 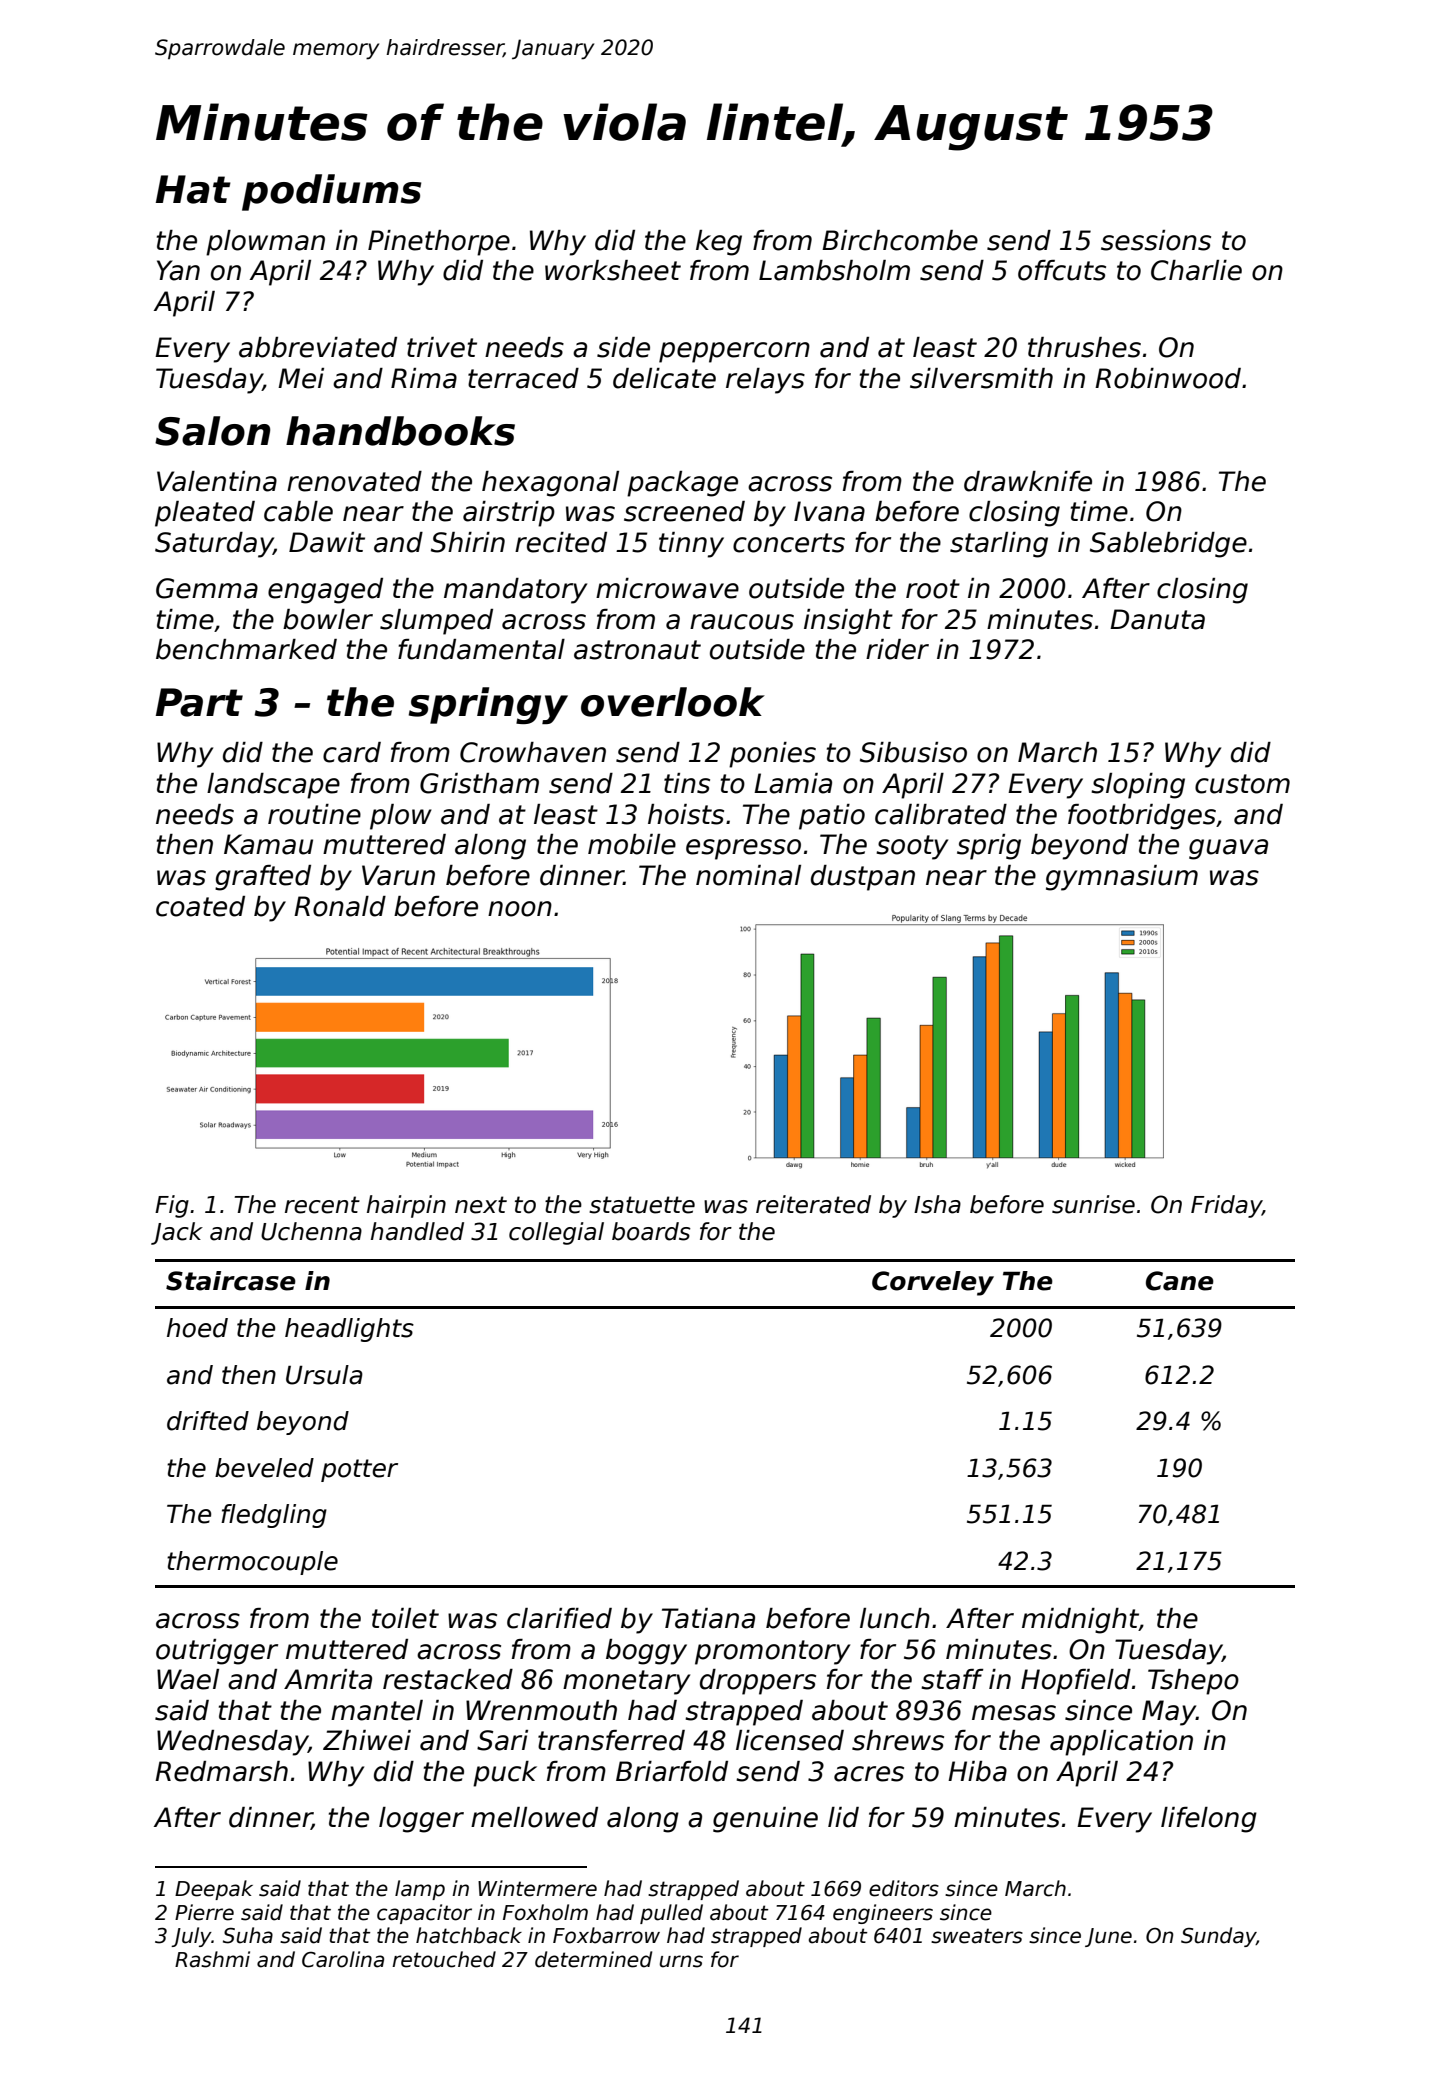 What do you see at coordinates (651, 1231) in the screenshot?
I see `boards` at bounding box center [651, 1231].
